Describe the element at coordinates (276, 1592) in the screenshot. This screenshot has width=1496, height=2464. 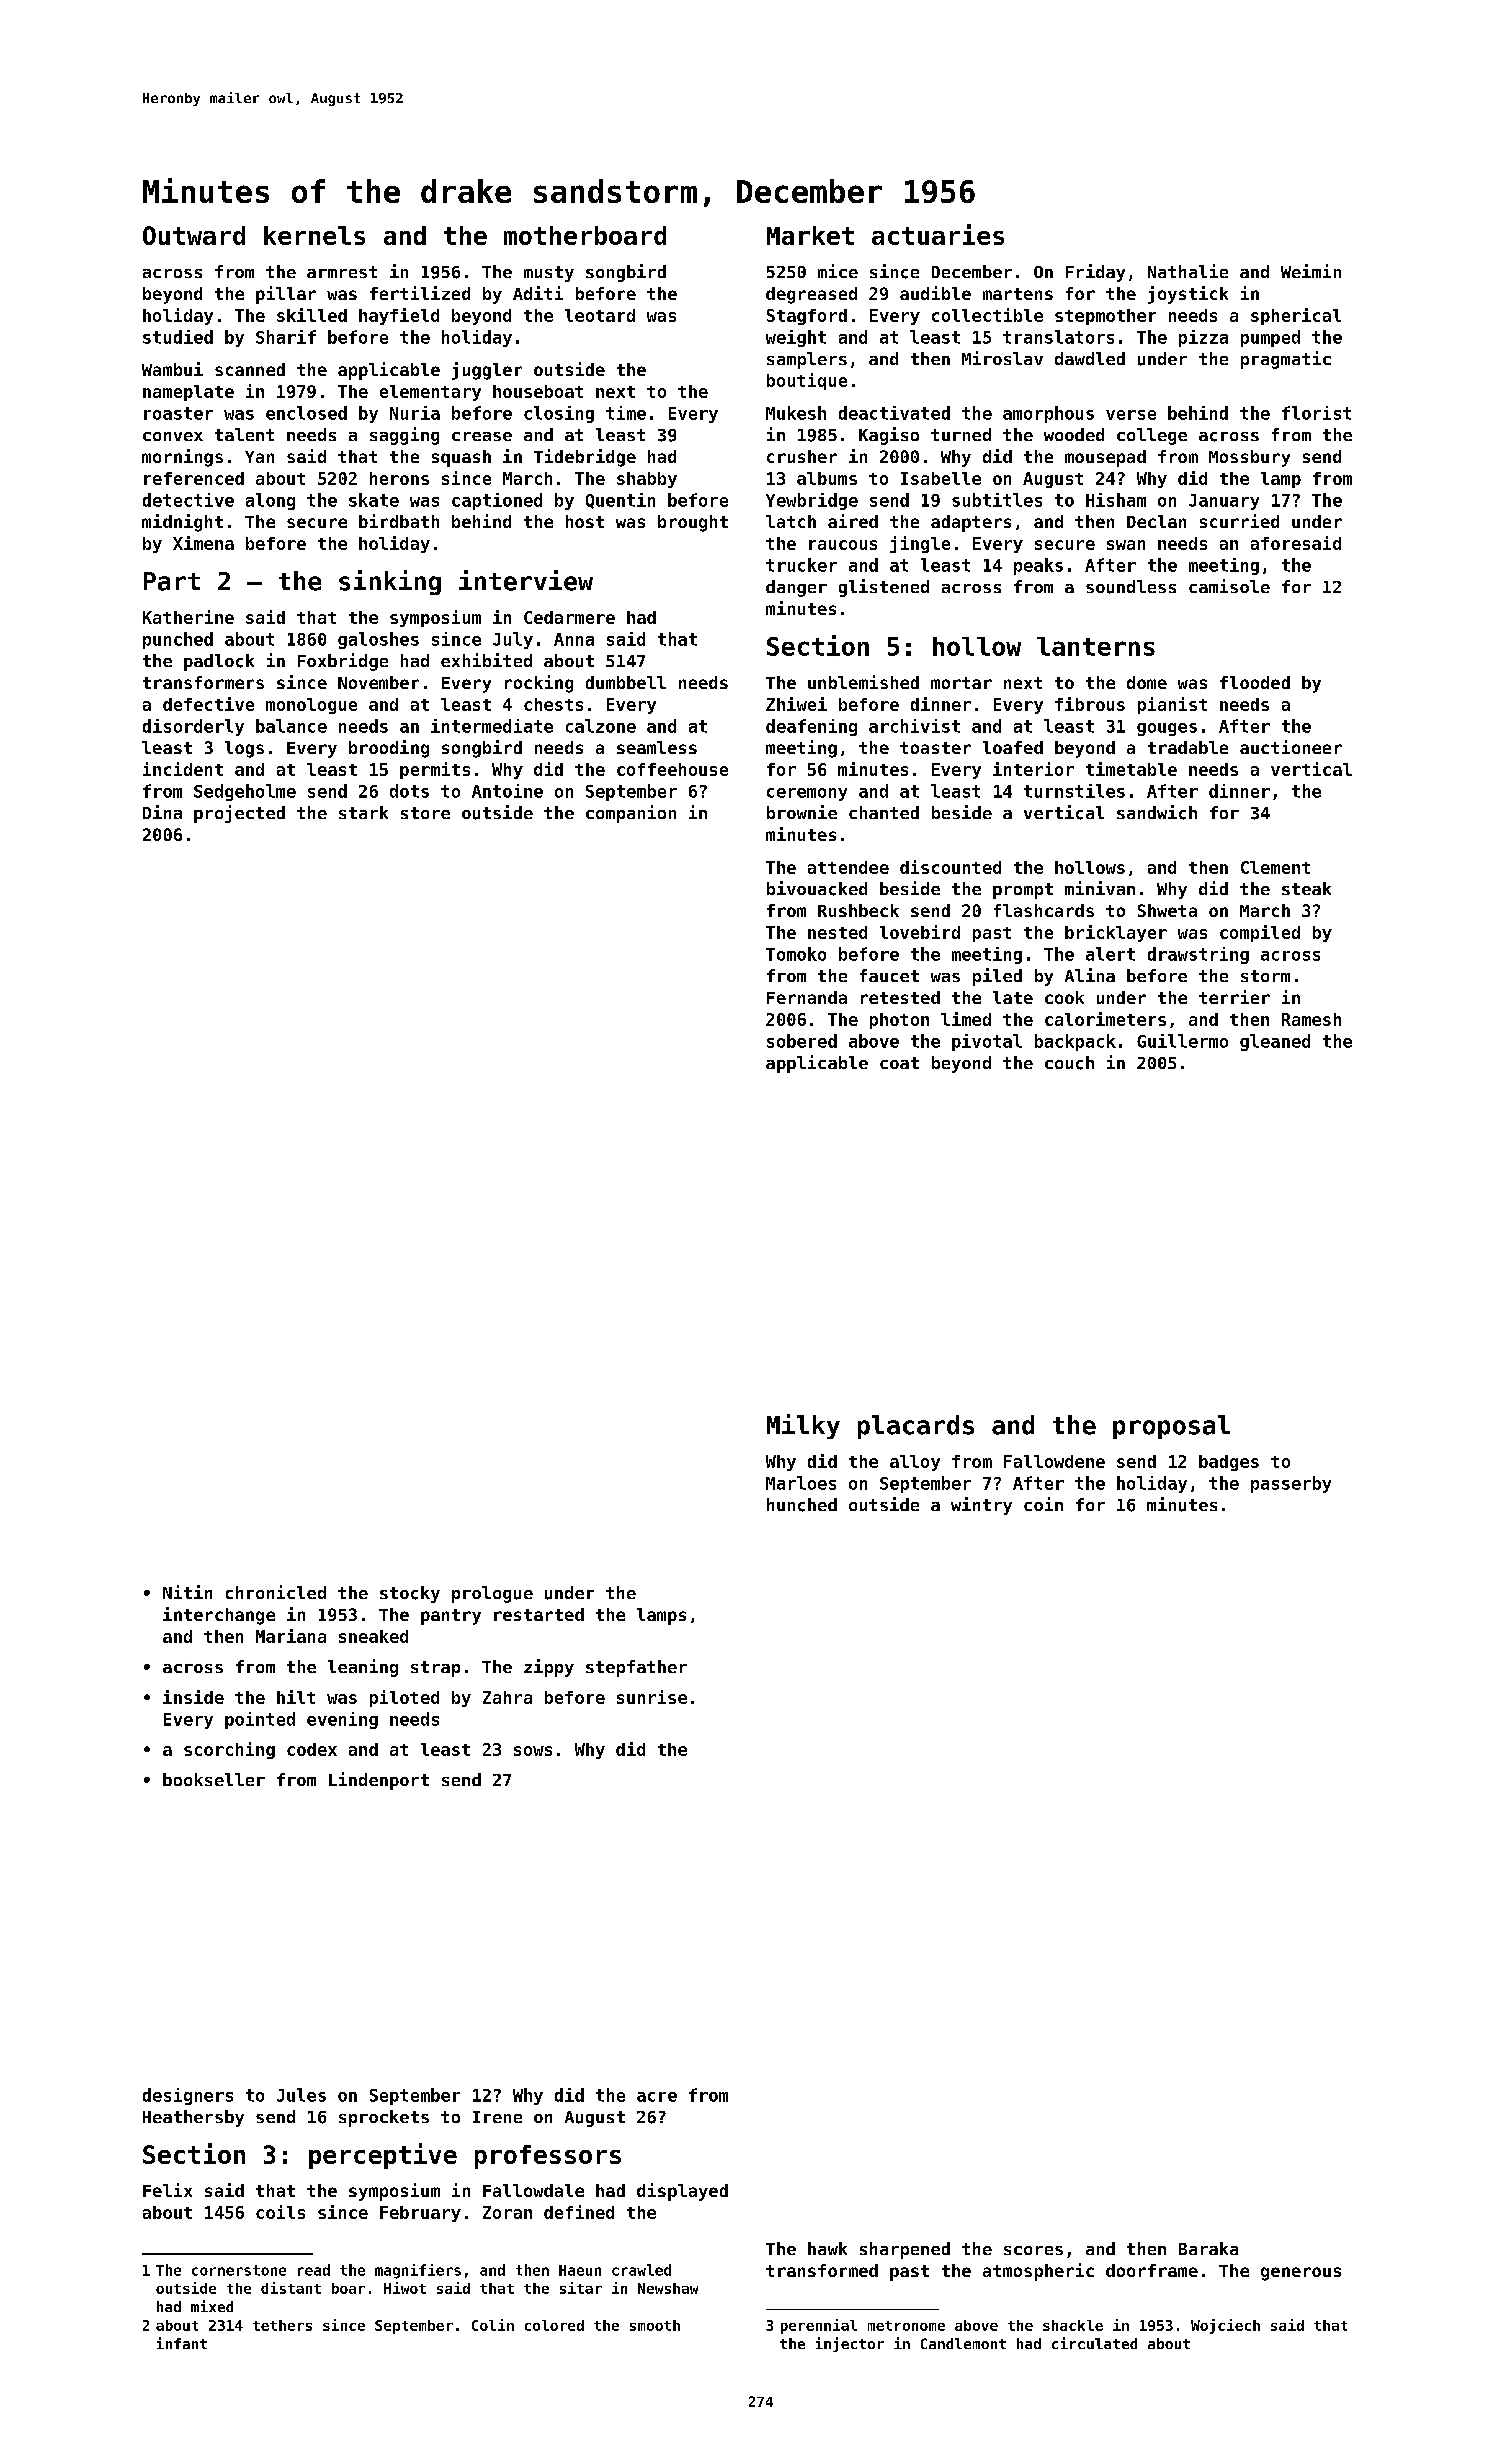
I see `chronicled` at that location.
